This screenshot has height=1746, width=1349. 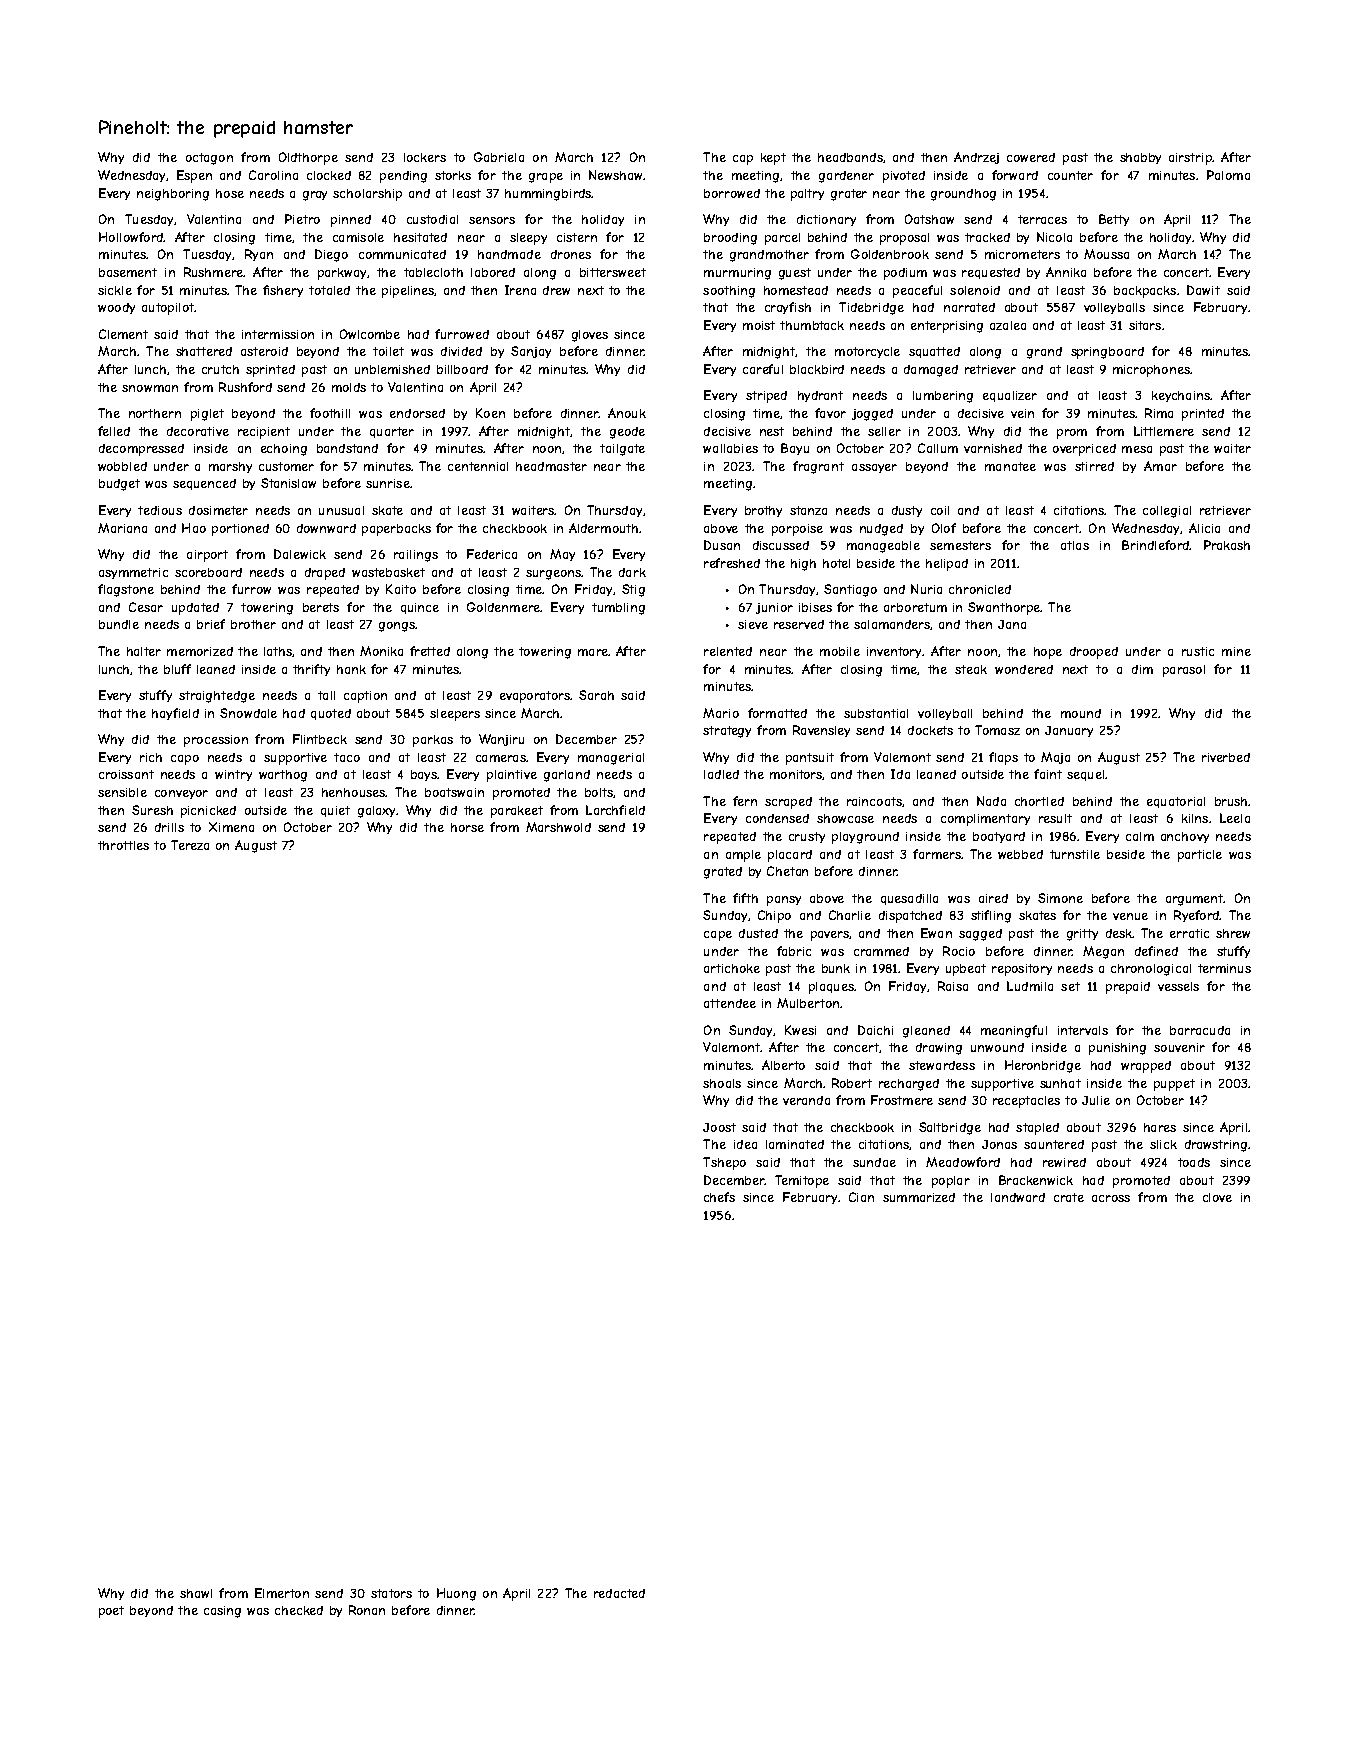 I want to click on Paloma, so click(x=1228, y=175).
